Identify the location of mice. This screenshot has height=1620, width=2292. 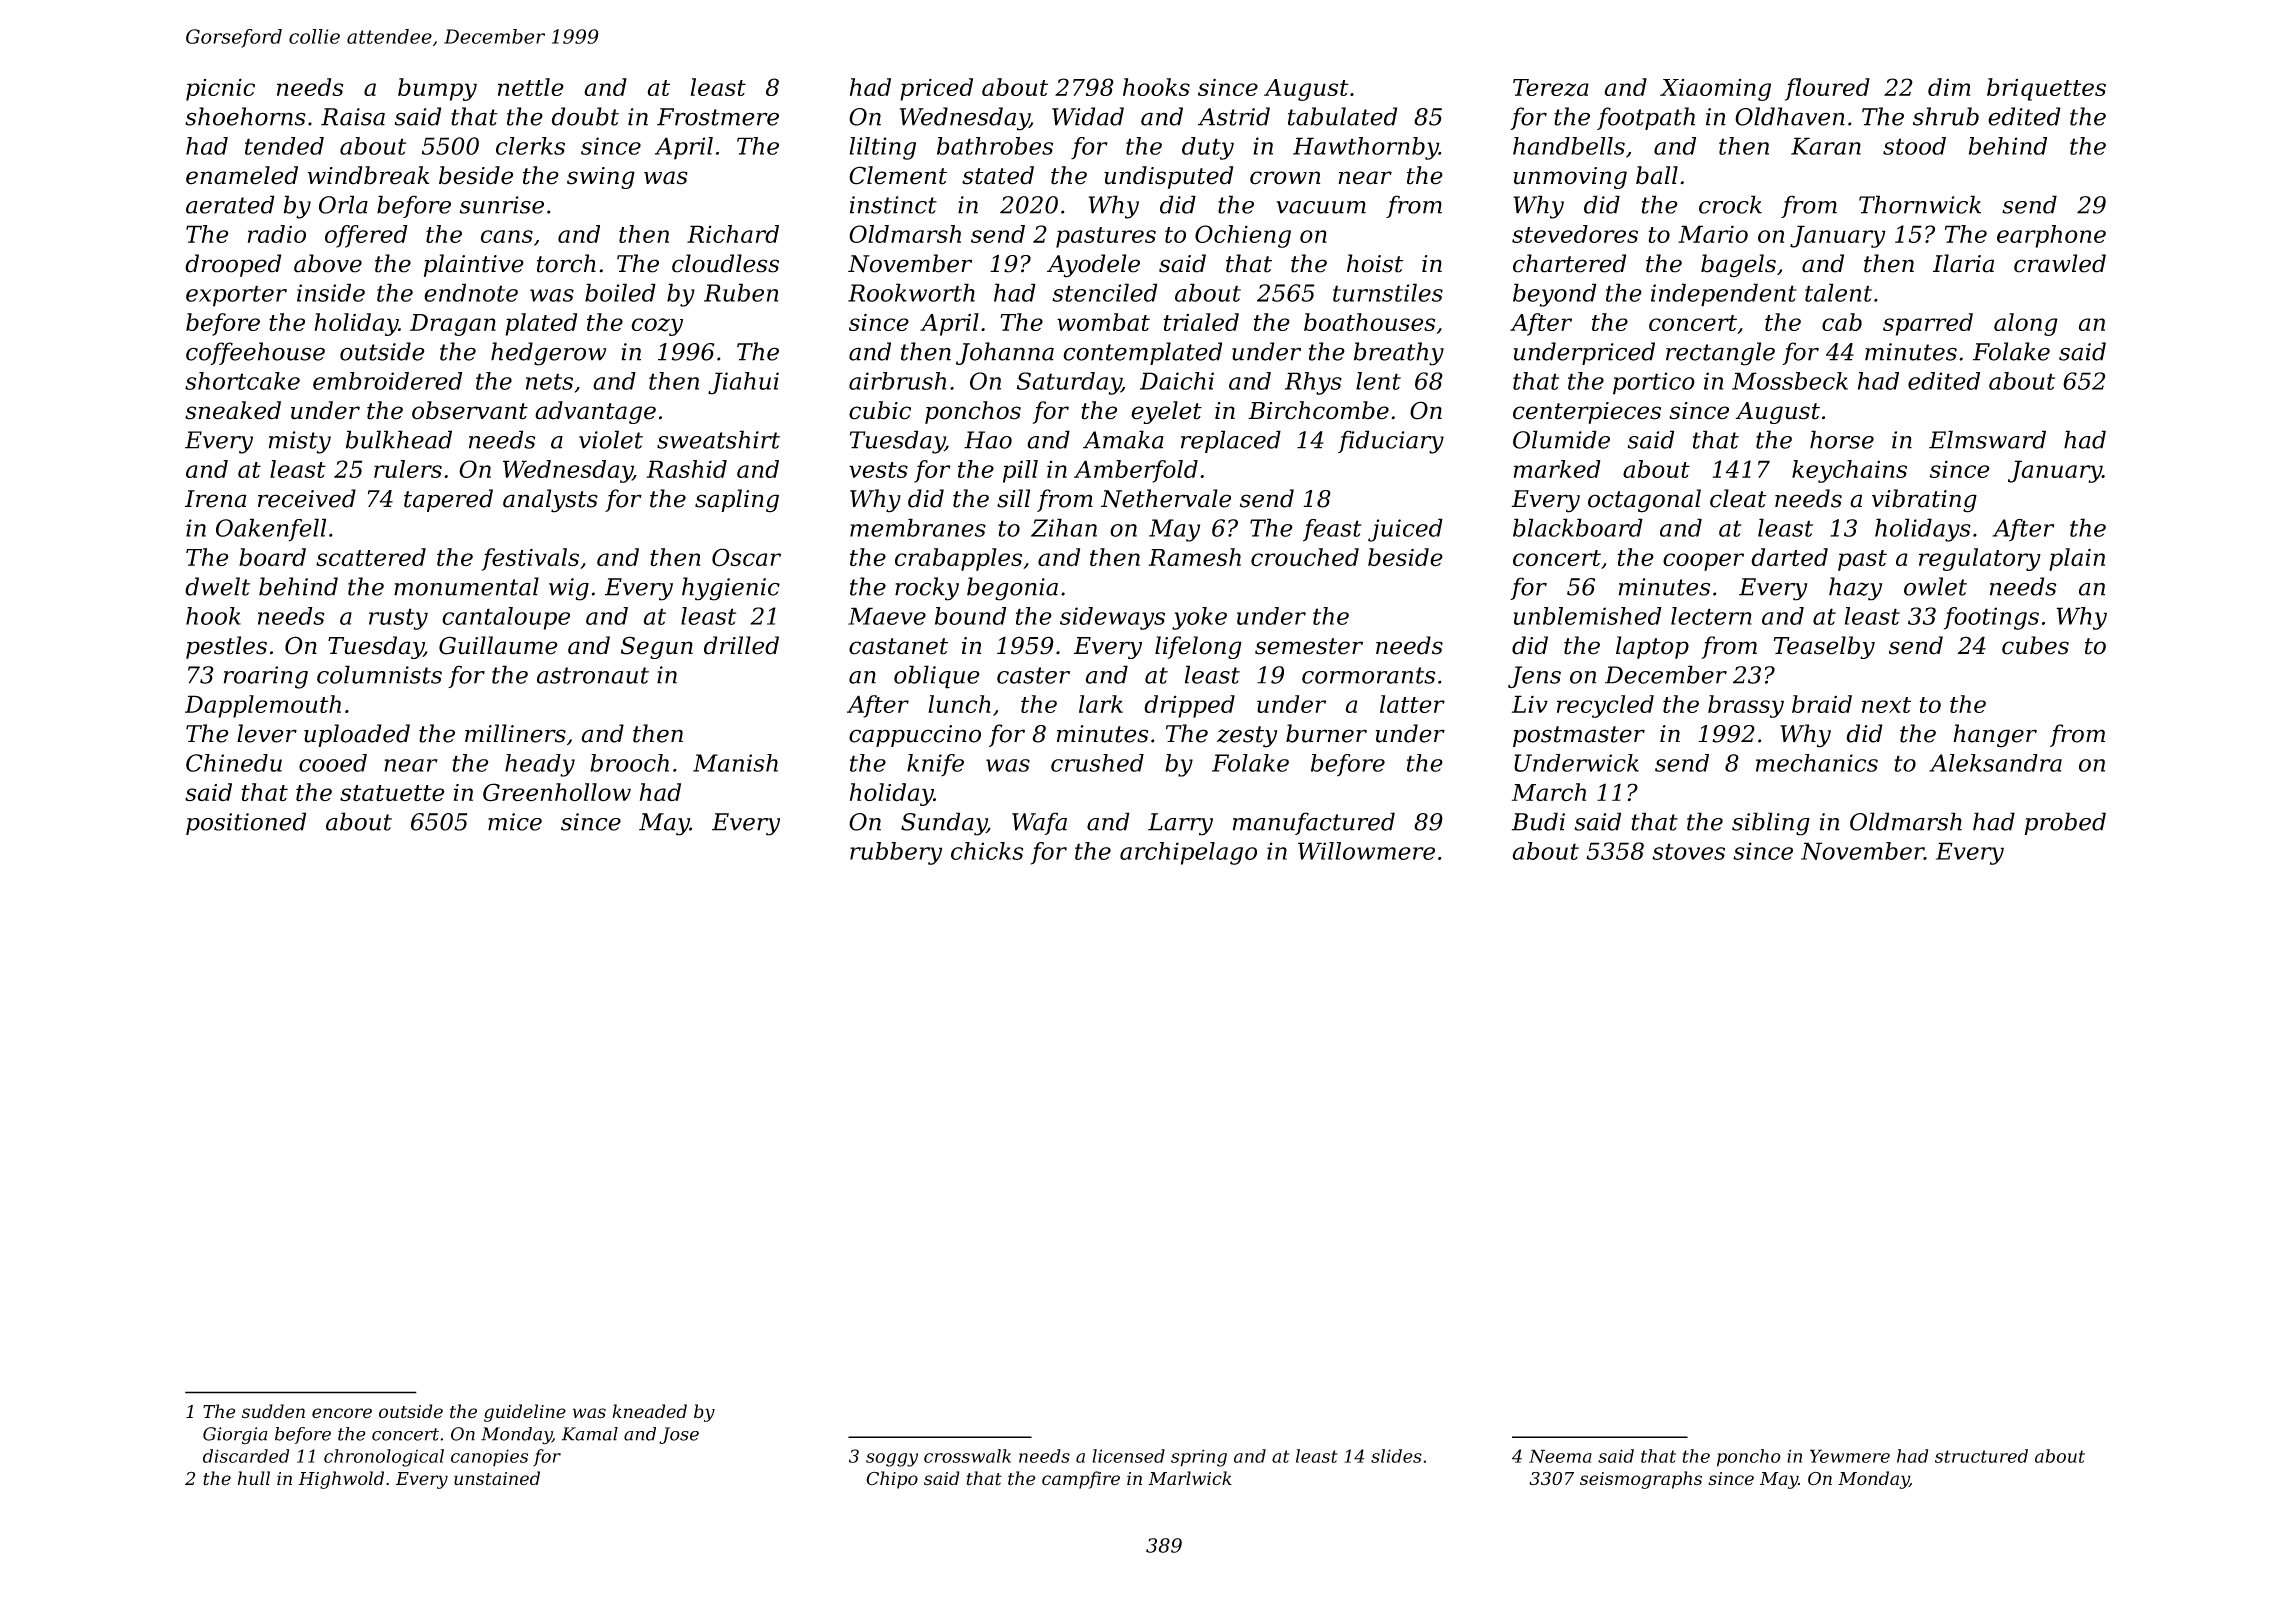
(515, 822).
